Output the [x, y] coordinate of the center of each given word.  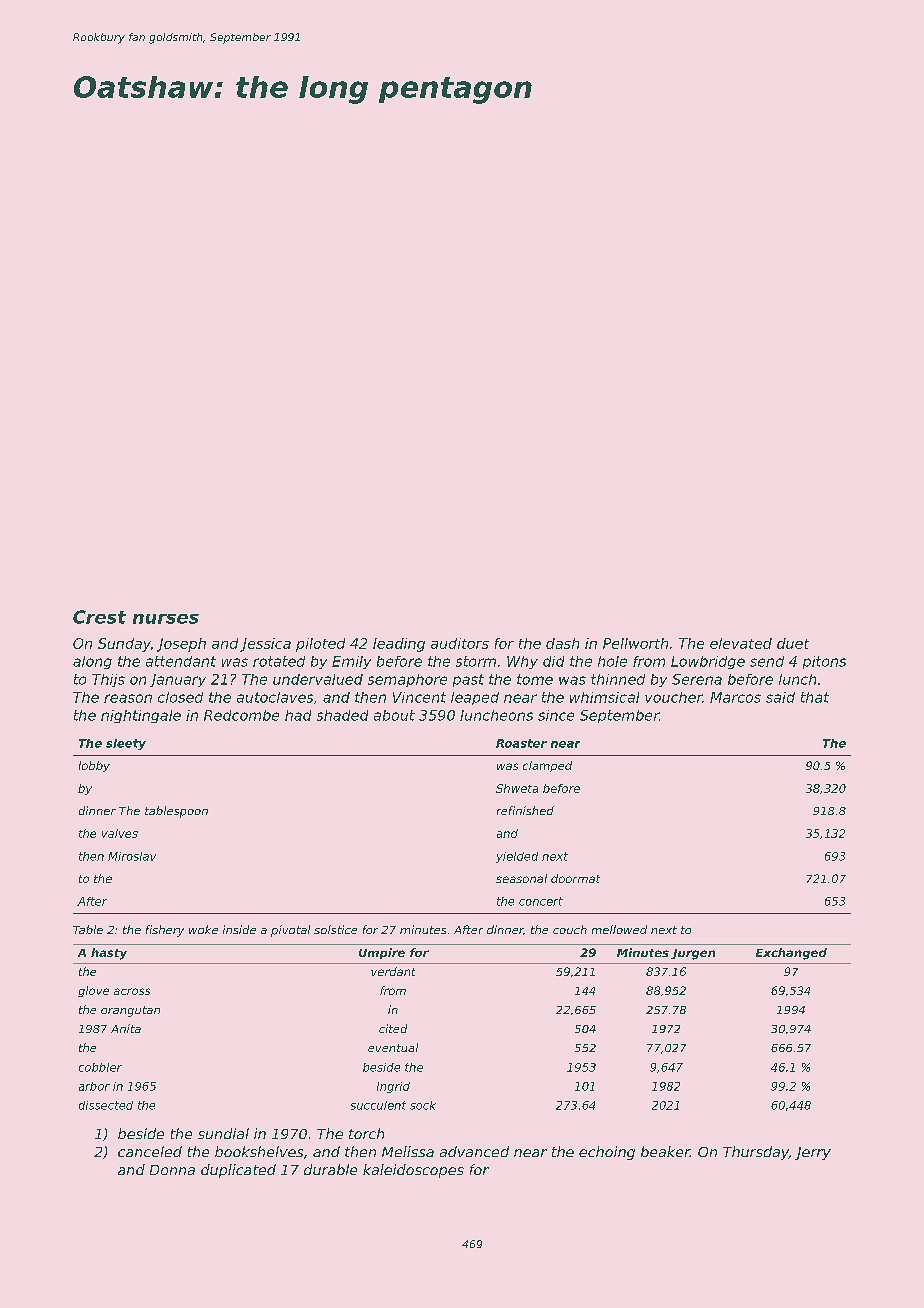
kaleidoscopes [413, 1171]
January [178, 680]
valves [120, 833]
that [815, 697]
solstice [335, 929]
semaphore [407, 680]
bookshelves [259, 1151]
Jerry [813, 1153]
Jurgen [693, 954]
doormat [575, 878]
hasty [109, 954]
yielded [517, 857]
